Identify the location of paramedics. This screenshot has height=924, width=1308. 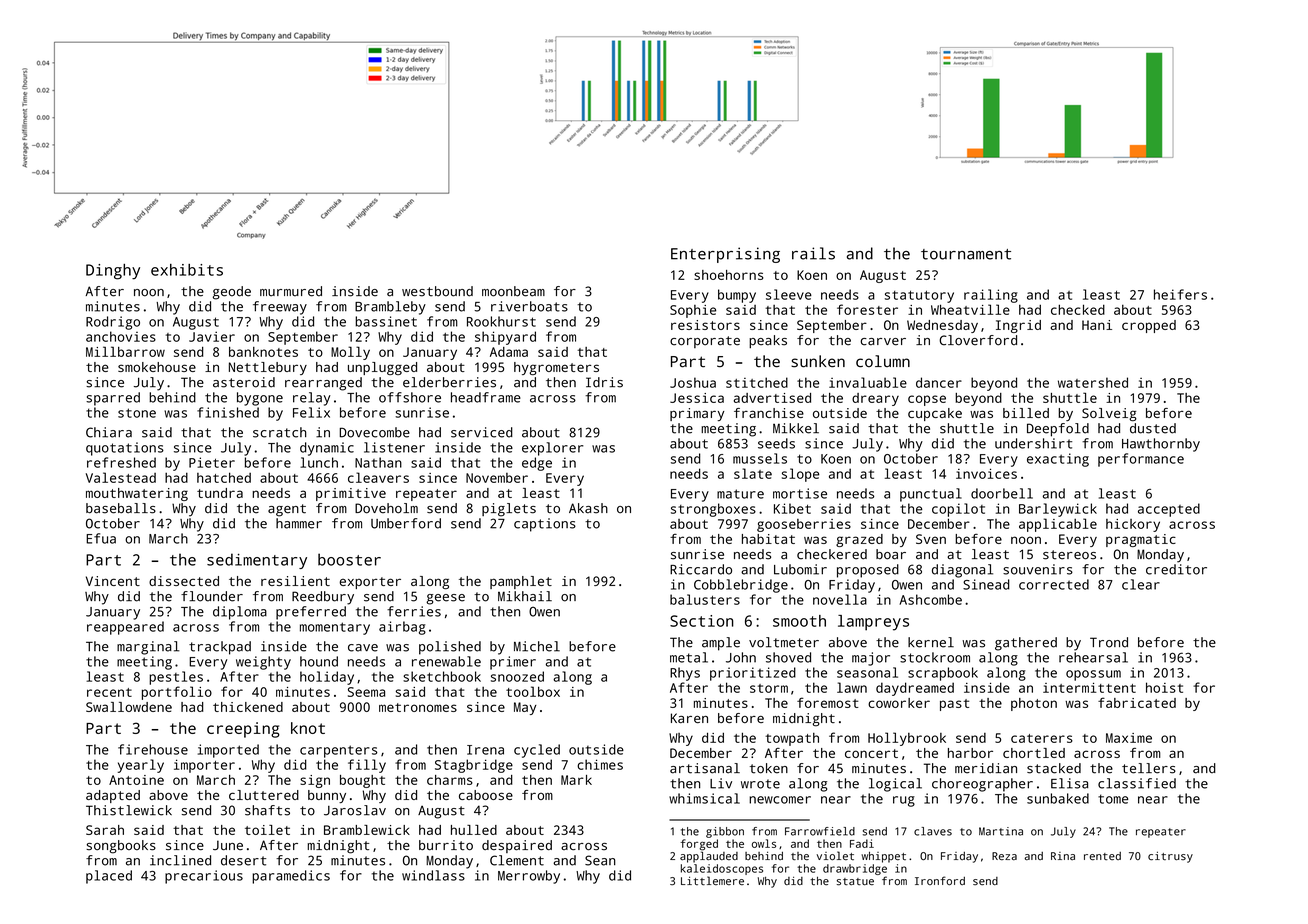
(291, 877).
